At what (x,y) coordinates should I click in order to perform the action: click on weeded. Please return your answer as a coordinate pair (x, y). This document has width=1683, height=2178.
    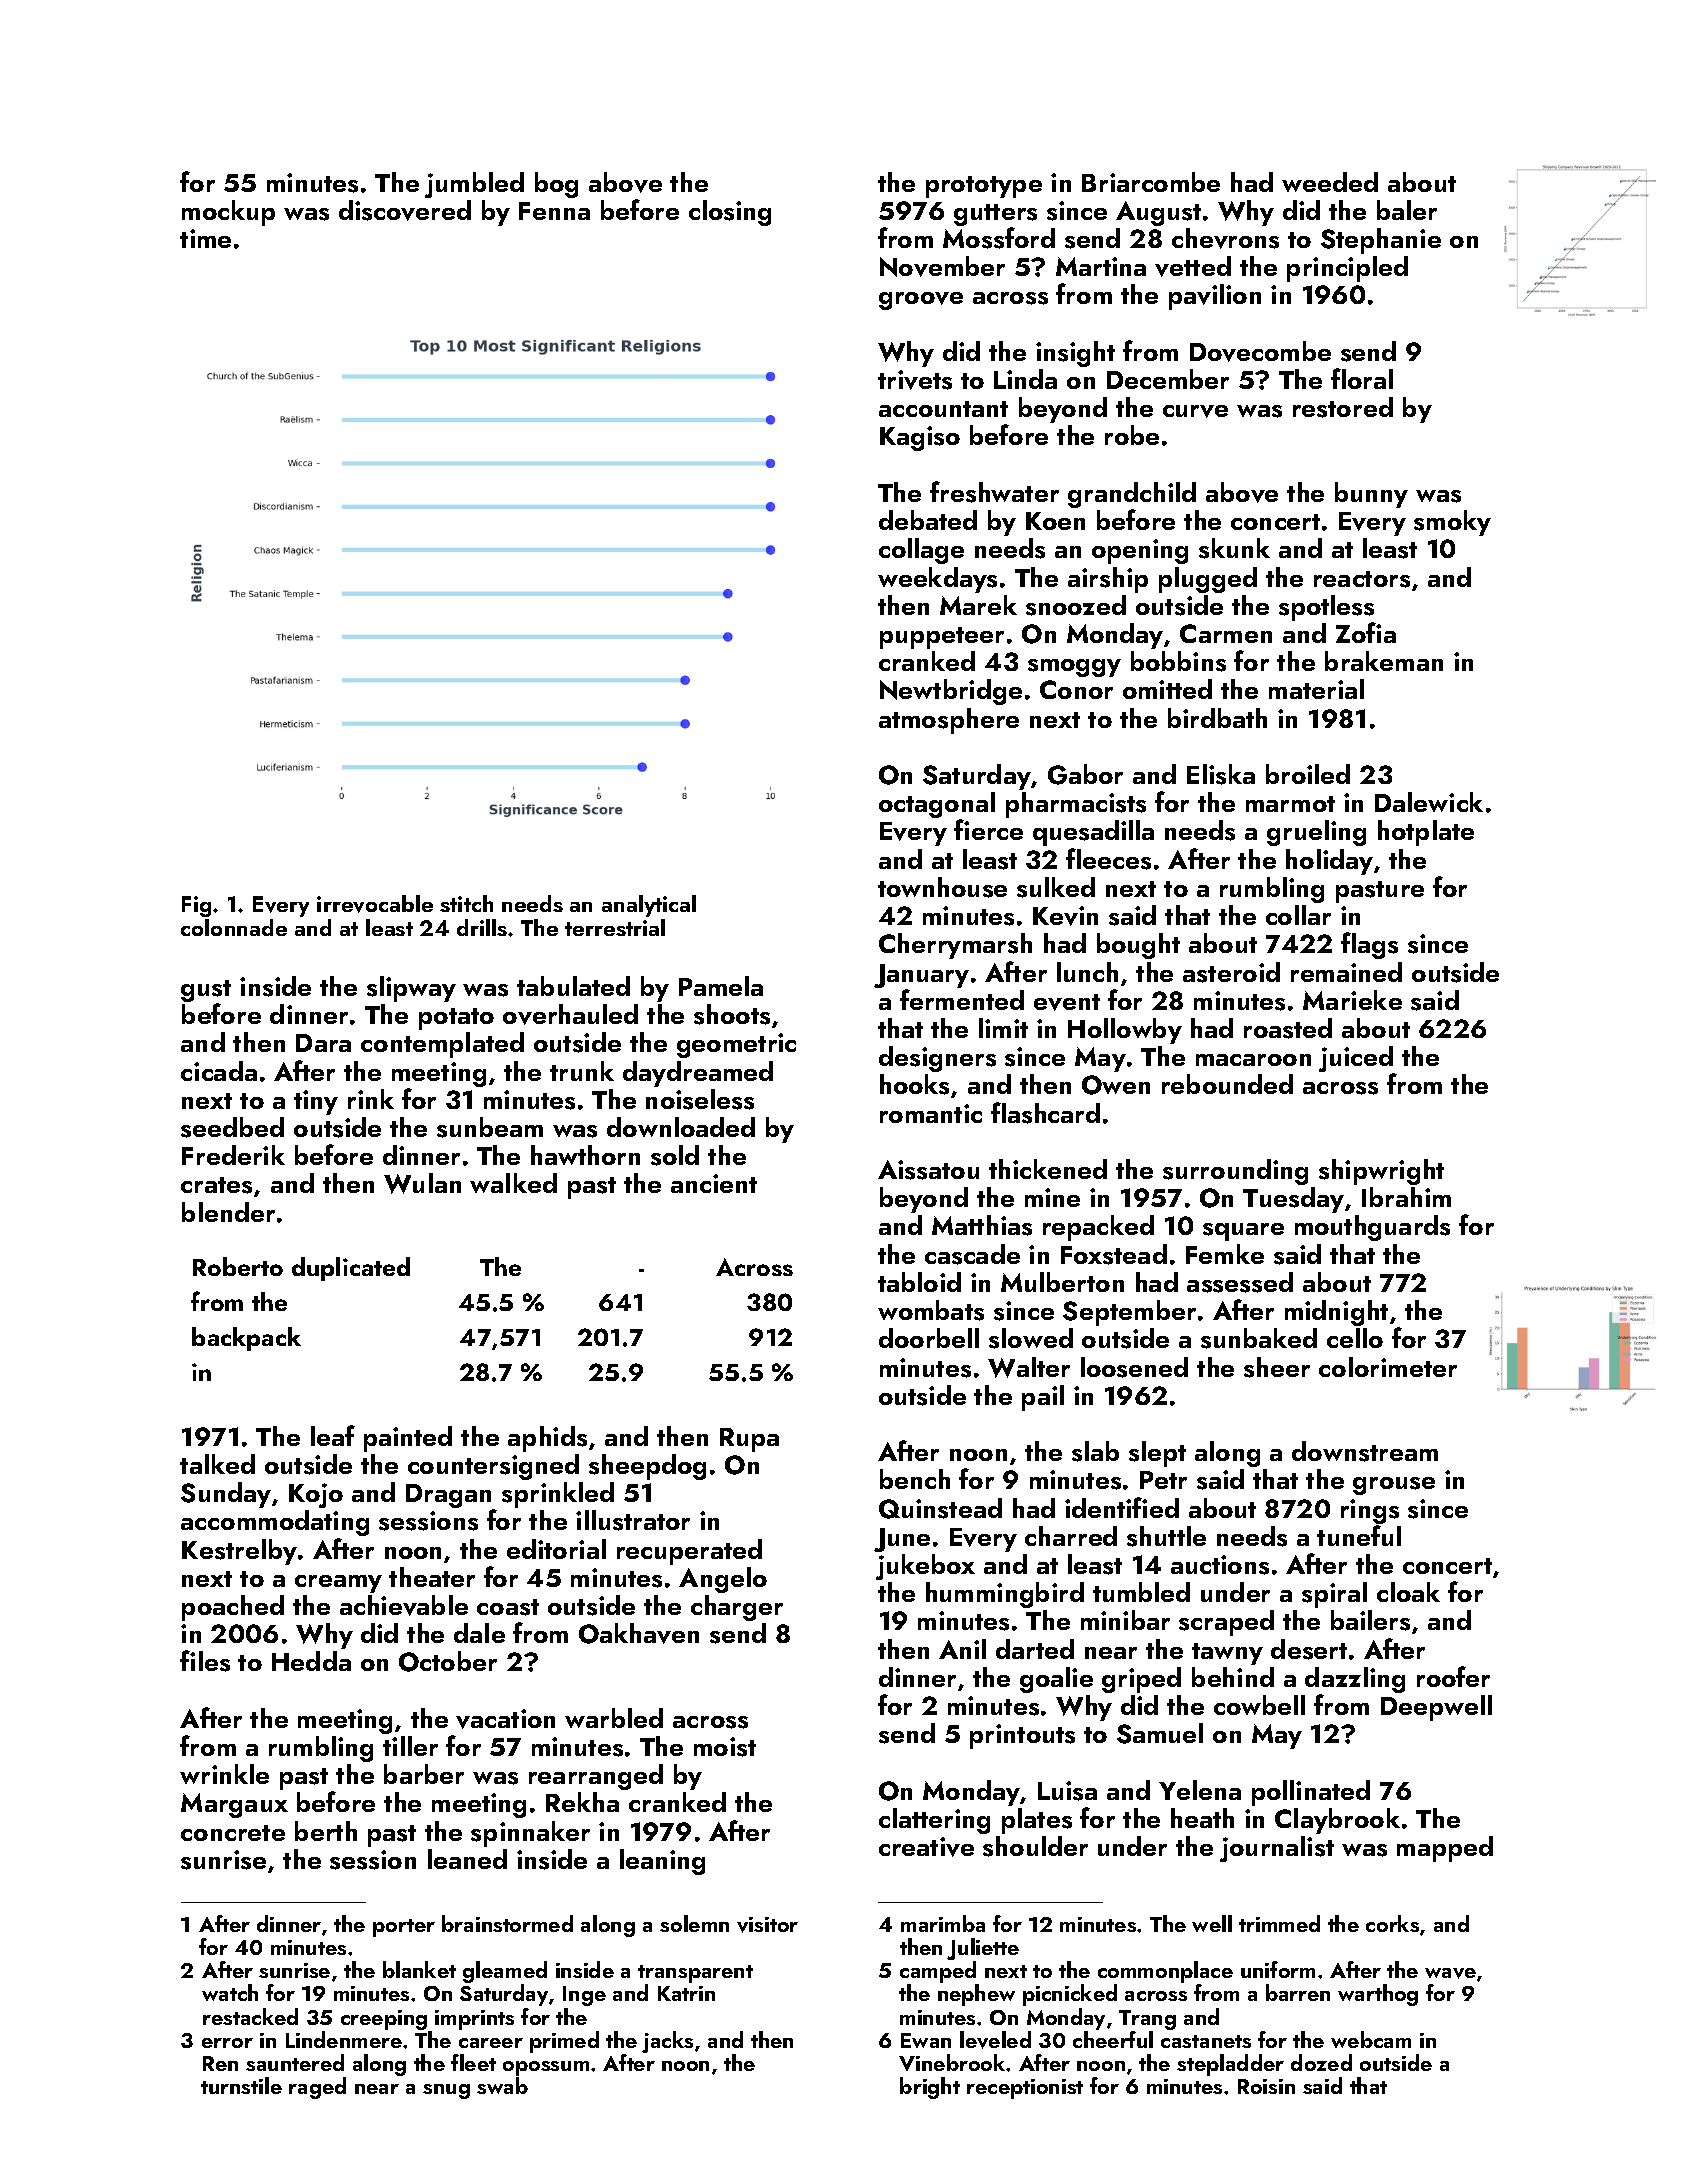
    Looking at the image, I should click on (1330, 182).
